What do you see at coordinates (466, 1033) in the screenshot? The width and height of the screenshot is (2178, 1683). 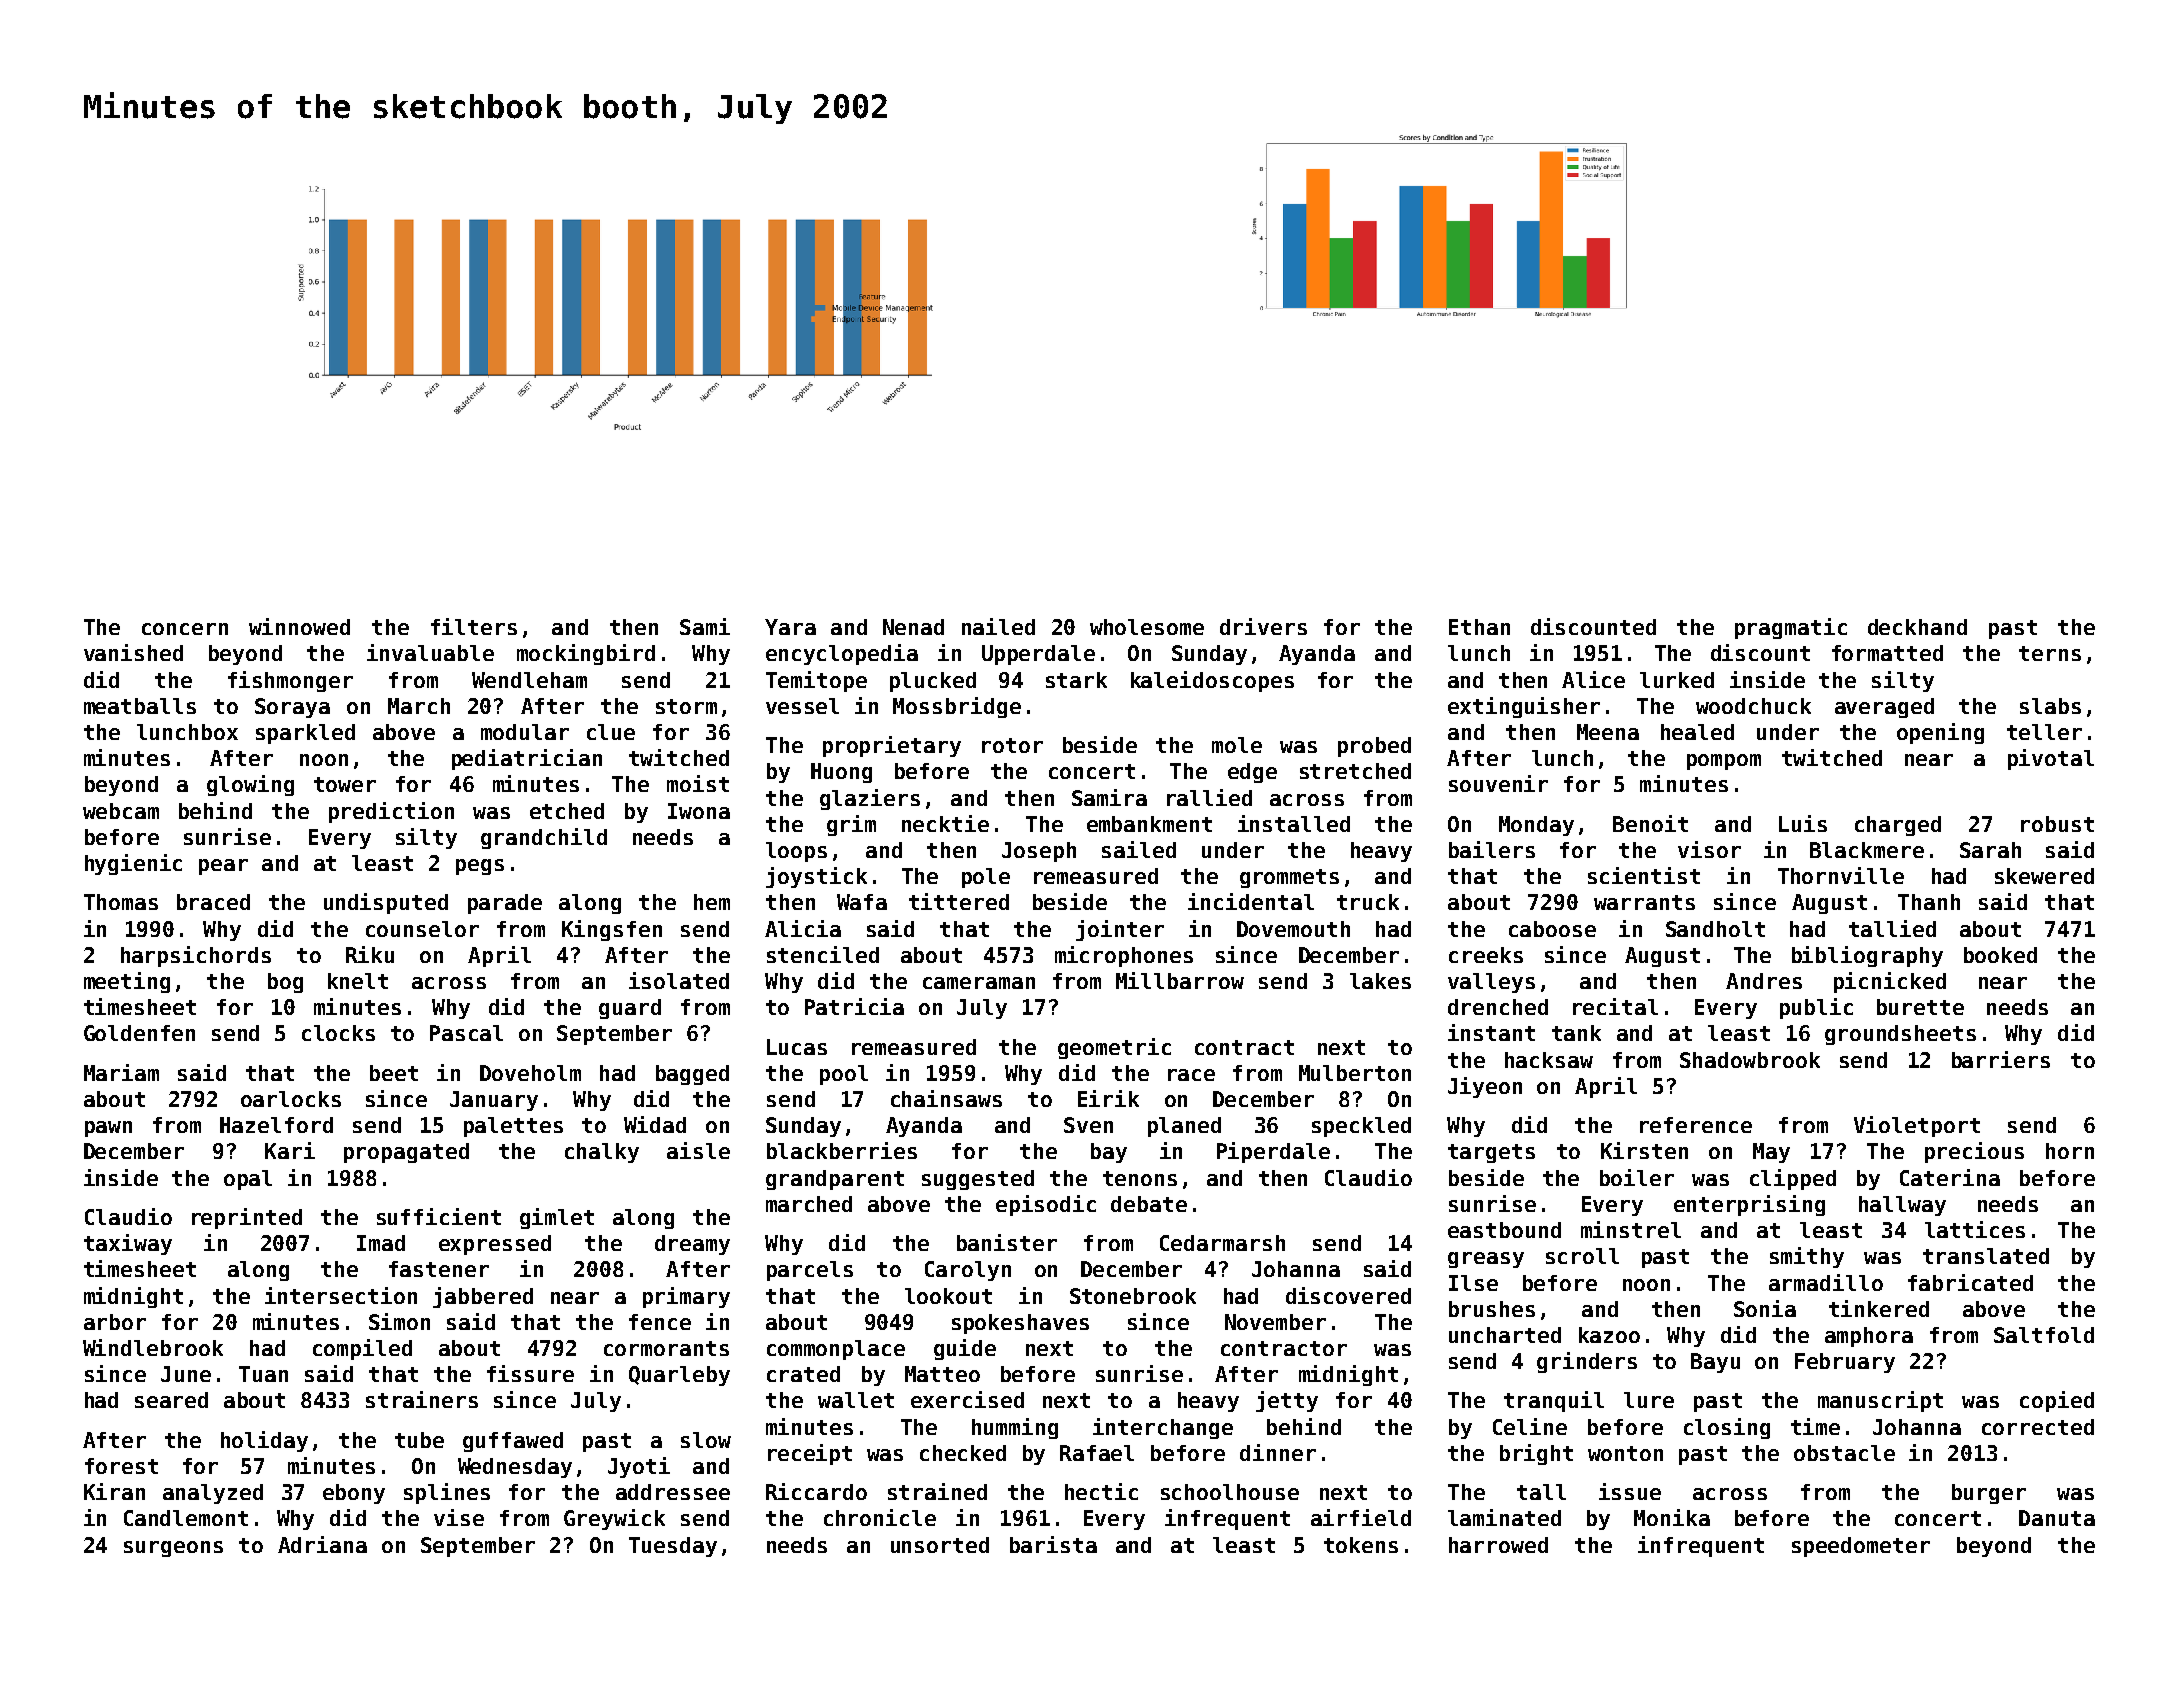 I see `Pascal` at bounding box center [466, 1033].
